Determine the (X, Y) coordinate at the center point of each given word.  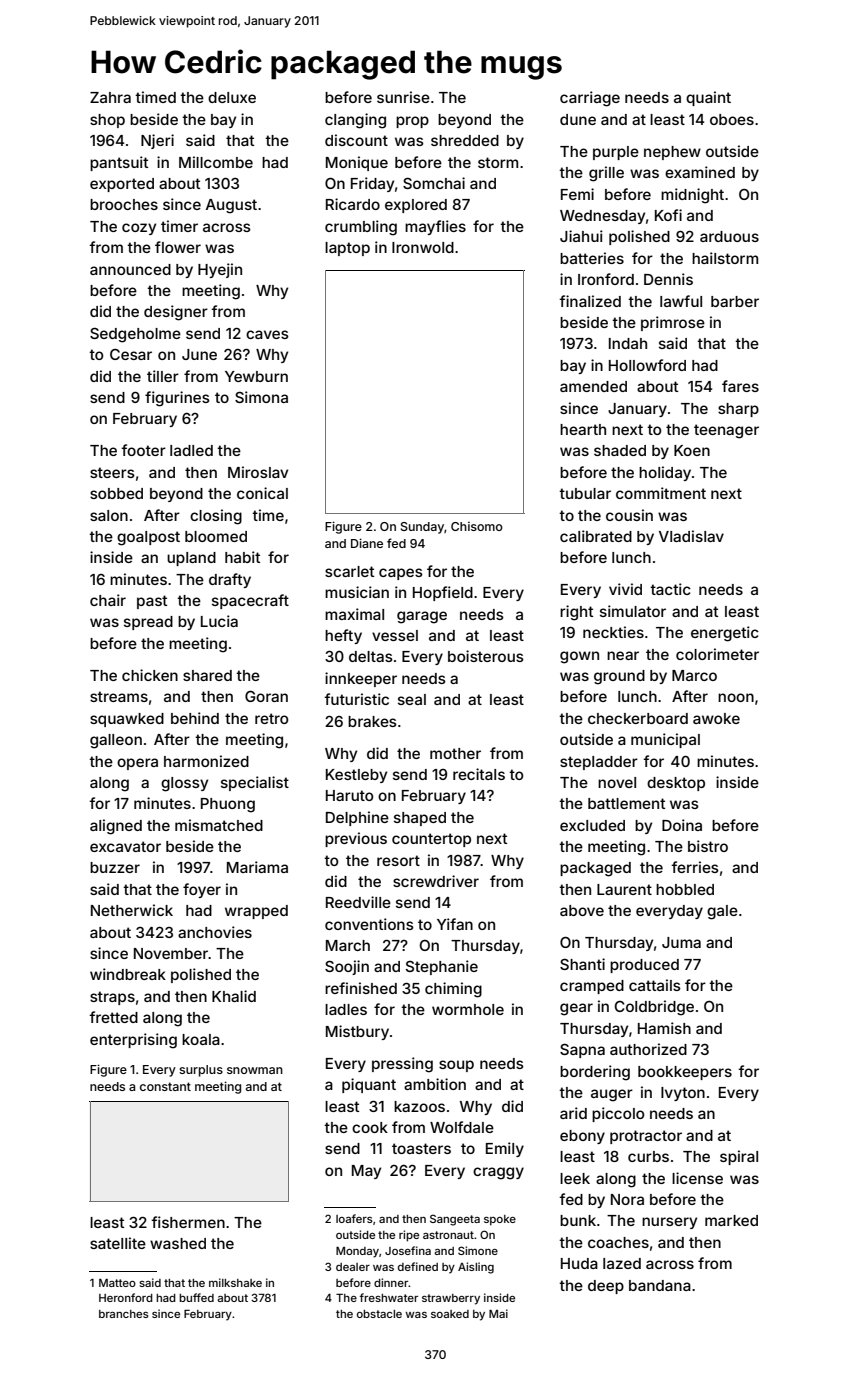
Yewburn (256, 376)
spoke (500, 1220)
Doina (682, 825)
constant (165, 1086)
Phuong (228, 805)
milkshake (235, 1282)
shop (107, 121)
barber (735, 301)
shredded (465, 140)
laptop (347, 249)
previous (356, 839)
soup (456, 1066)
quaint (708, 98)
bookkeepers (685, 1073)
